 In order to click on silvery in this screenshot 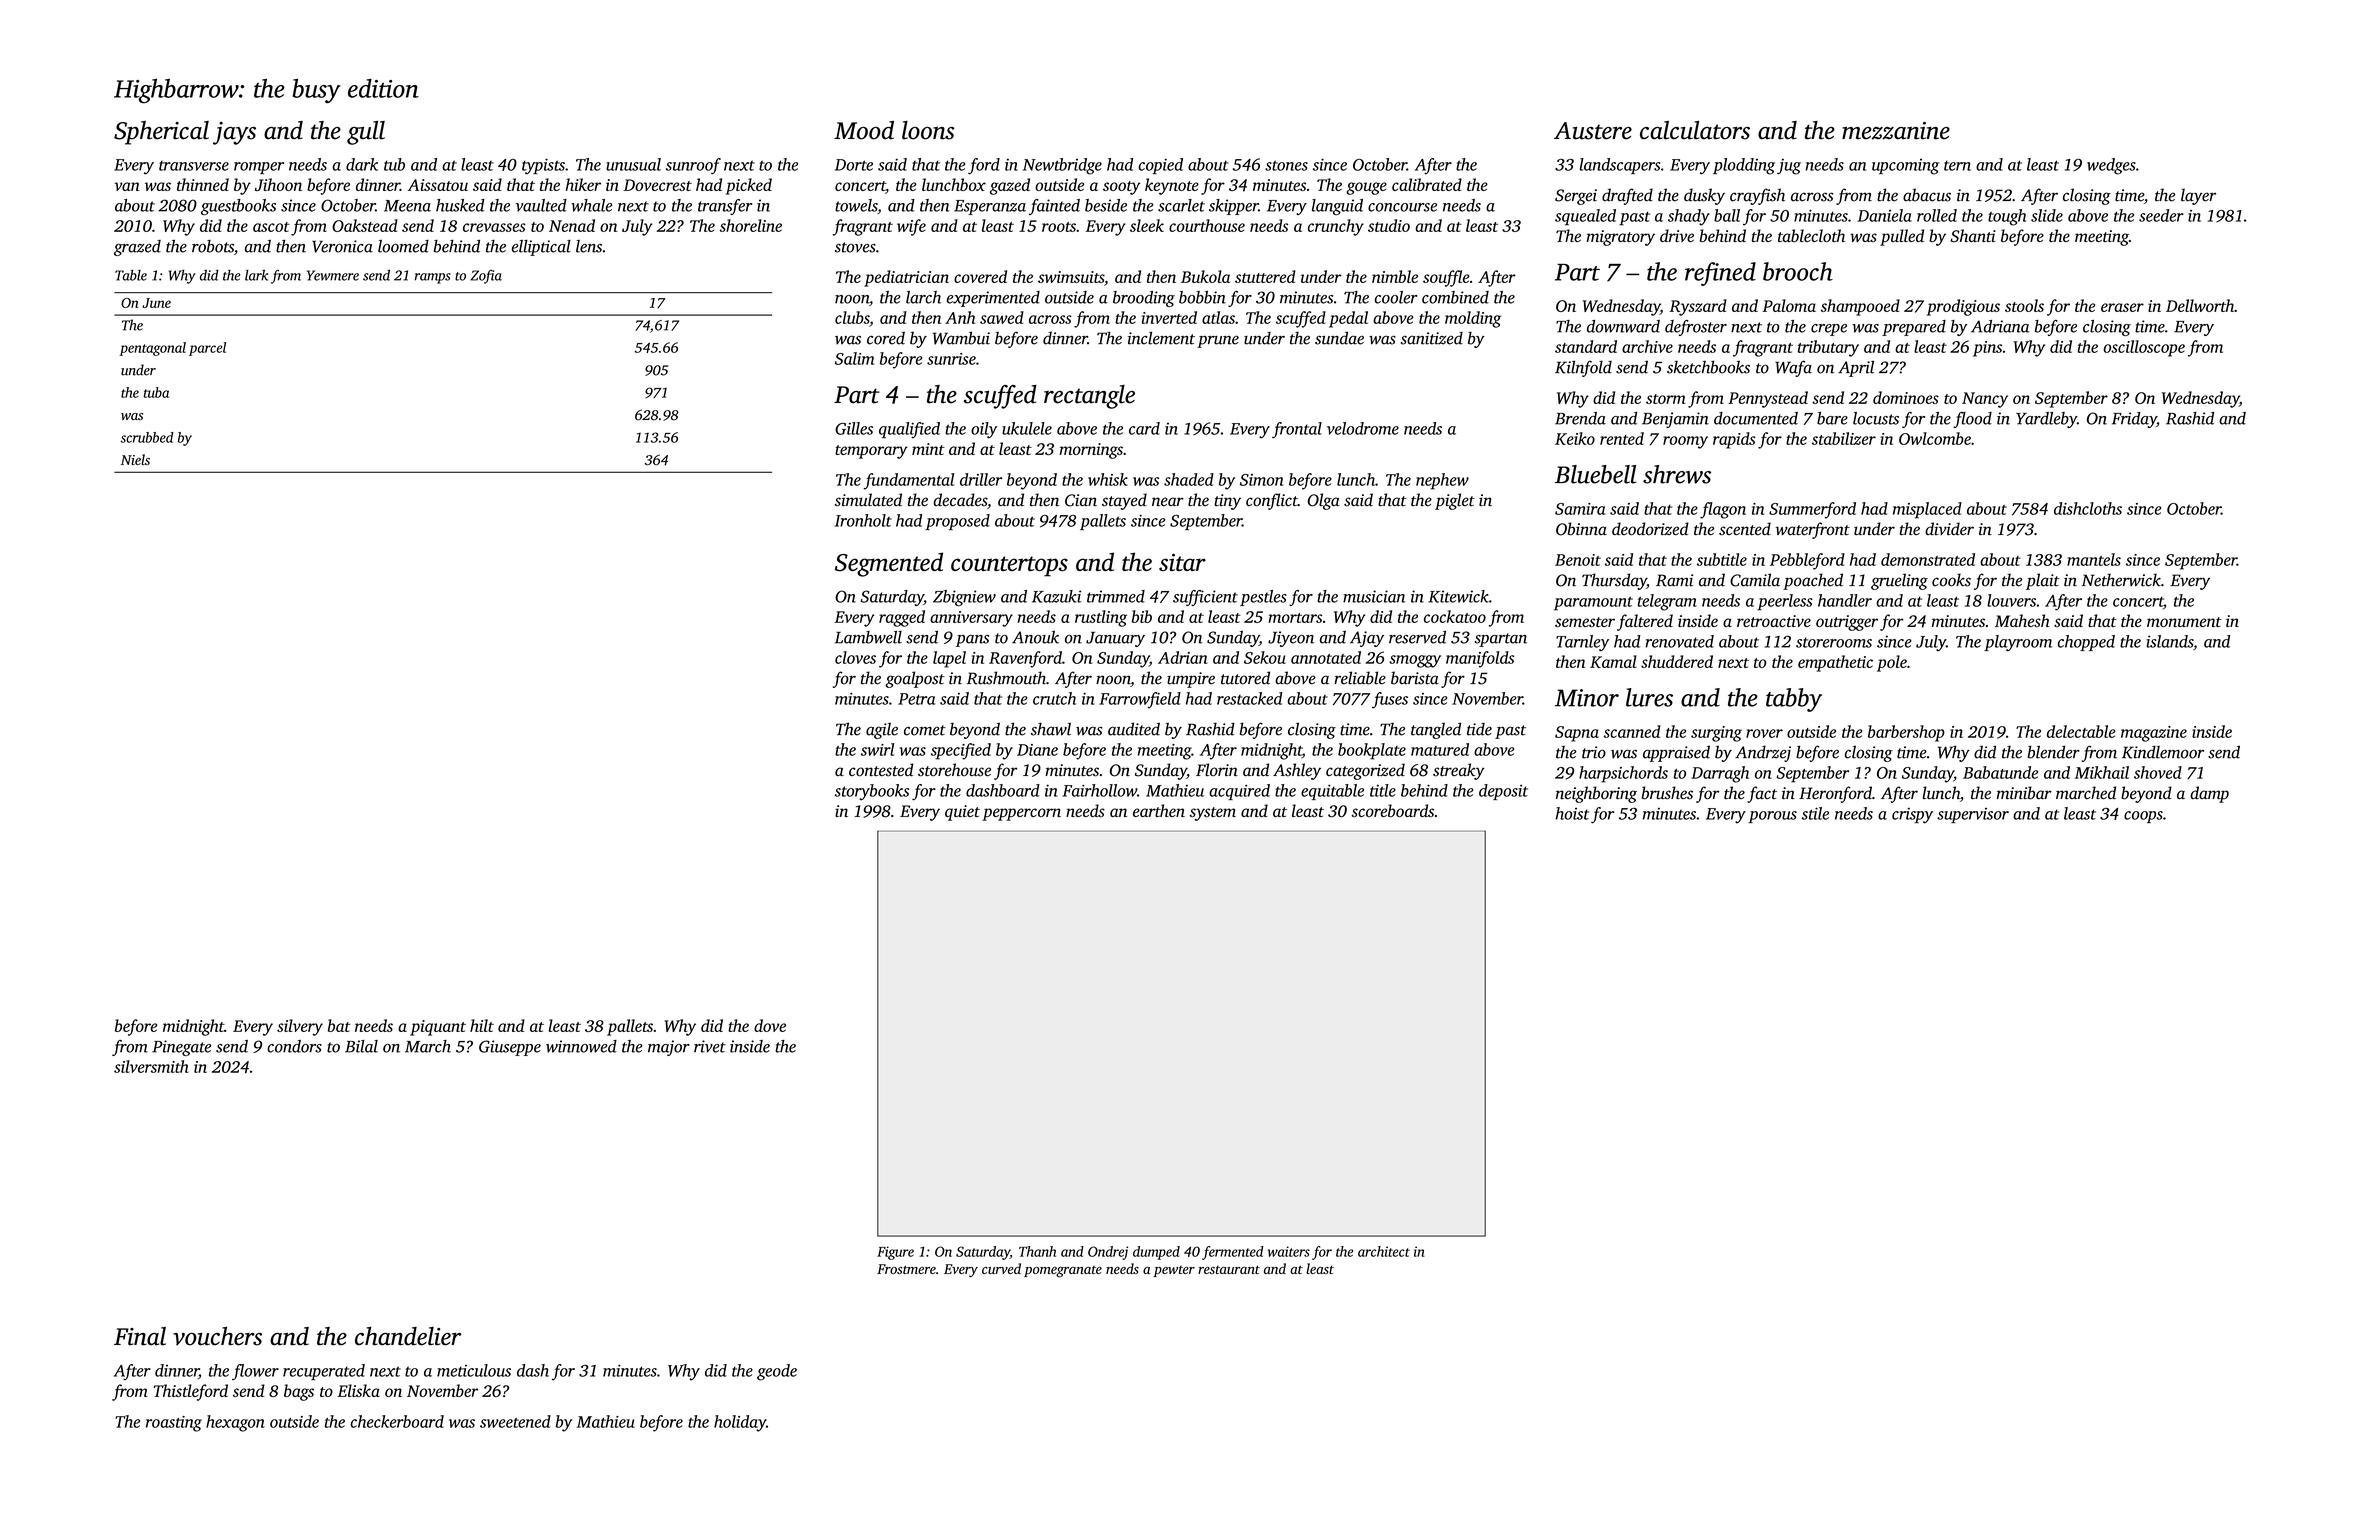, I will do `click(300, 1027)`.
